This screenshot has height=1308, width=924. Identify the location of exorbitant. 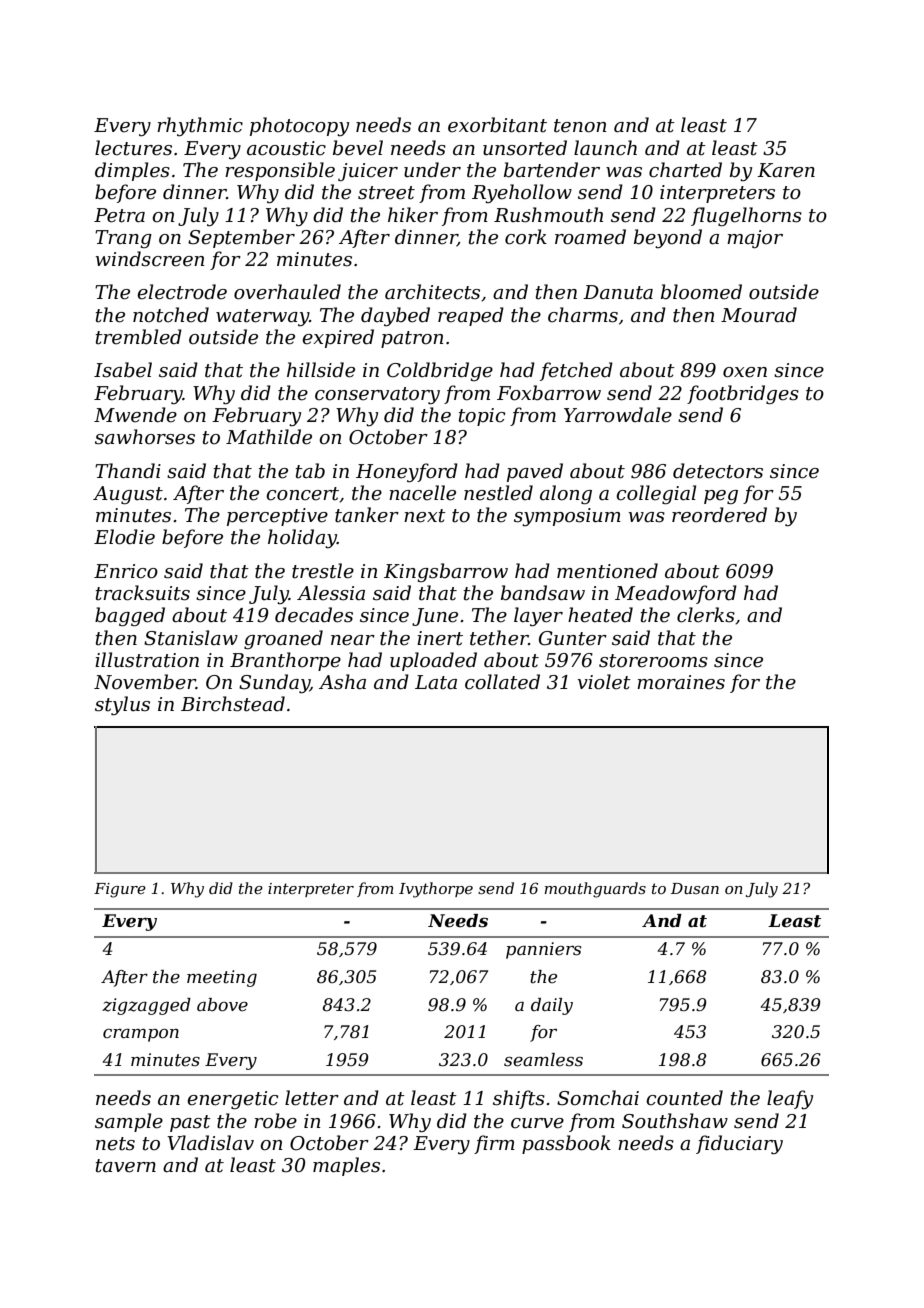
(497, 125).
